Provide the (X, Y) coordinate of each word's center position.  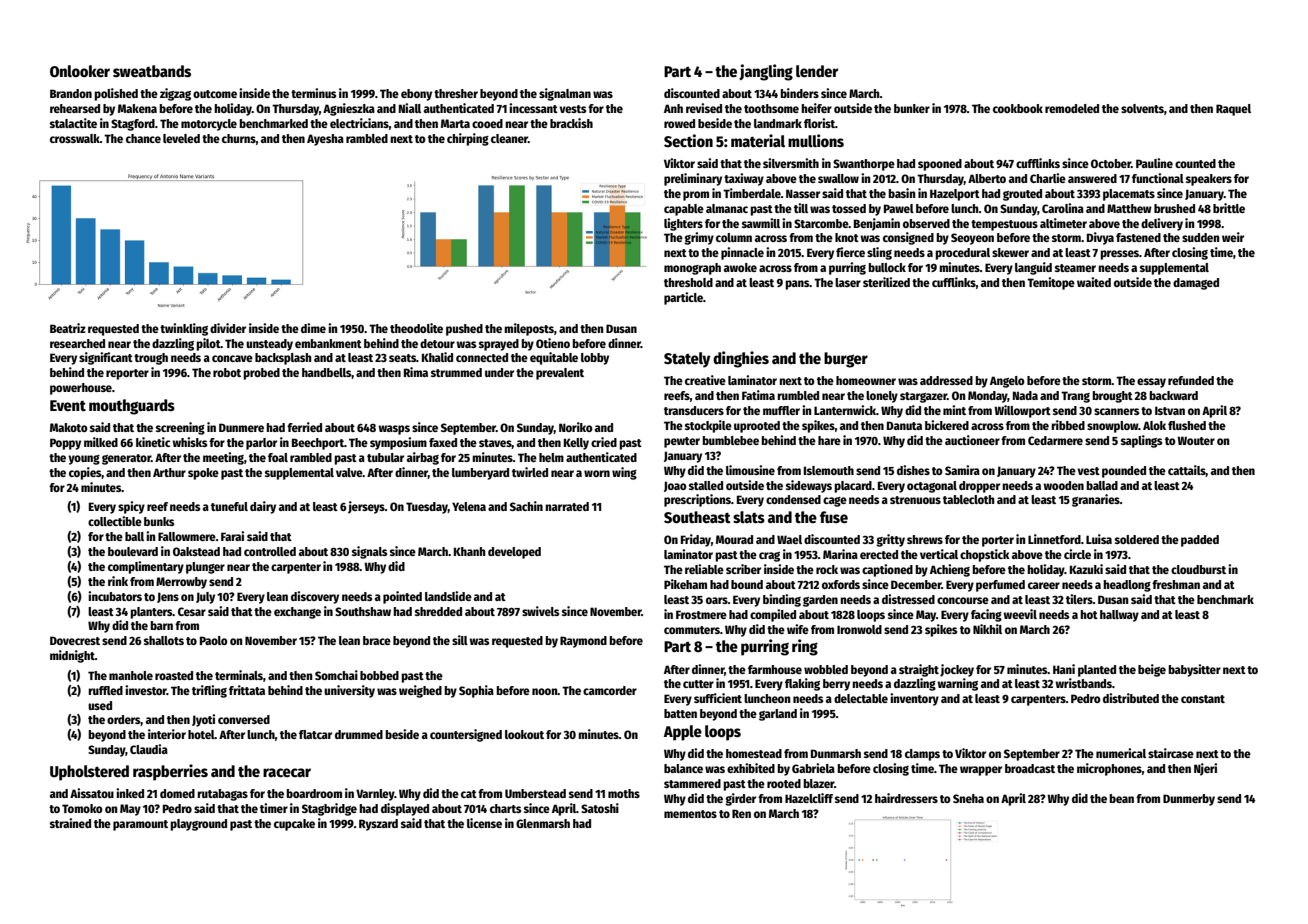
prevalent (560, 374)
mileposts (529, 329)
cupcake (294, 825)
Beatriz (68, 328)
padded (1200, 541)
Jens (168, 597)
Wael (789, 539)
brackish (571, 123)
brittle (1229, 208)
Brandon (71, 93)
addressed (946, 380)
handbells (327, 373)
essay (1151, 383)
